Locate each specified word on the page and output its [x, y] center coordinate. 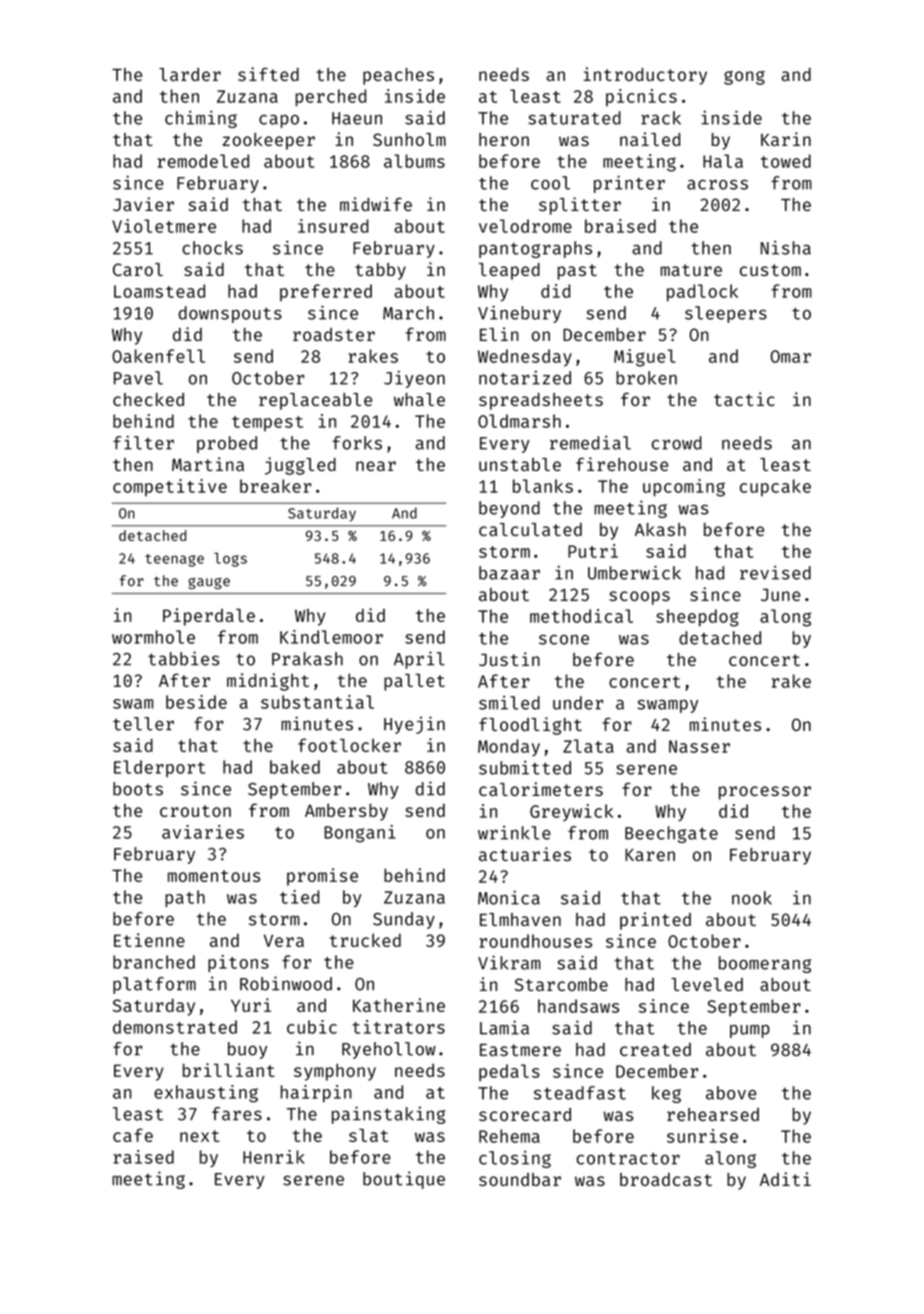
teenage [174, 560]
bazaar [509, 573]
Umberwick [634, 572]
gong [744, 78]
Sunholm [409, 139]
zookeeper [269, 141]
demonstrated [175, 1027]
